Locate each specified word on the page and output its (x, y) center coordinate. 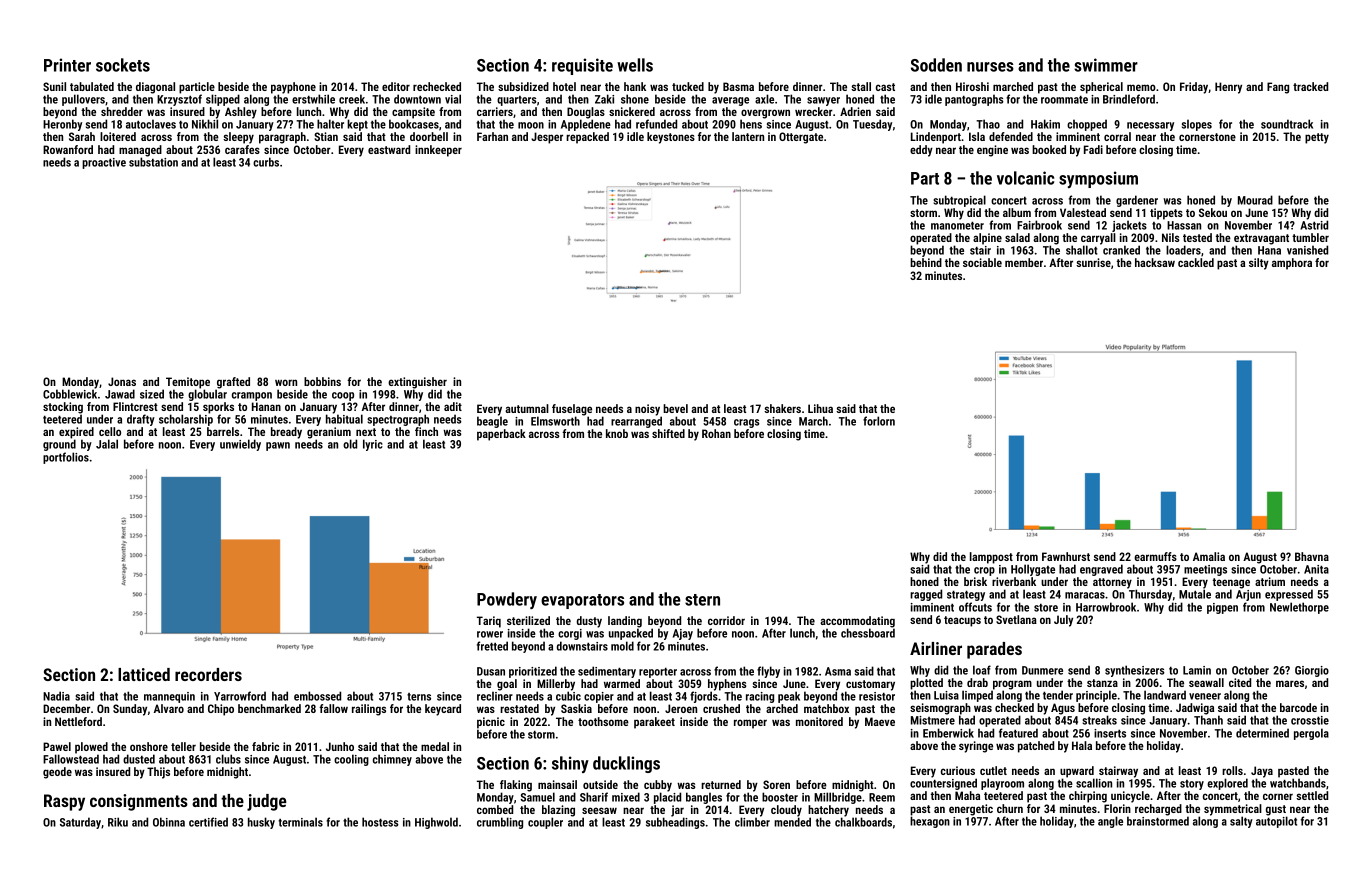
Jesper (547, 138)
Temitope (188, 383)
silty (1259, 264)
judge (267, 802)
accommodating (857, 622)
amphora (1292, 264)
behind (926, 262)
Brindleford (1129, 99)
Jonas (122, 381)
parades (994, 650)
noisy (647, 410)
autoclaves (151, 124)
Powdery (507, 600)
